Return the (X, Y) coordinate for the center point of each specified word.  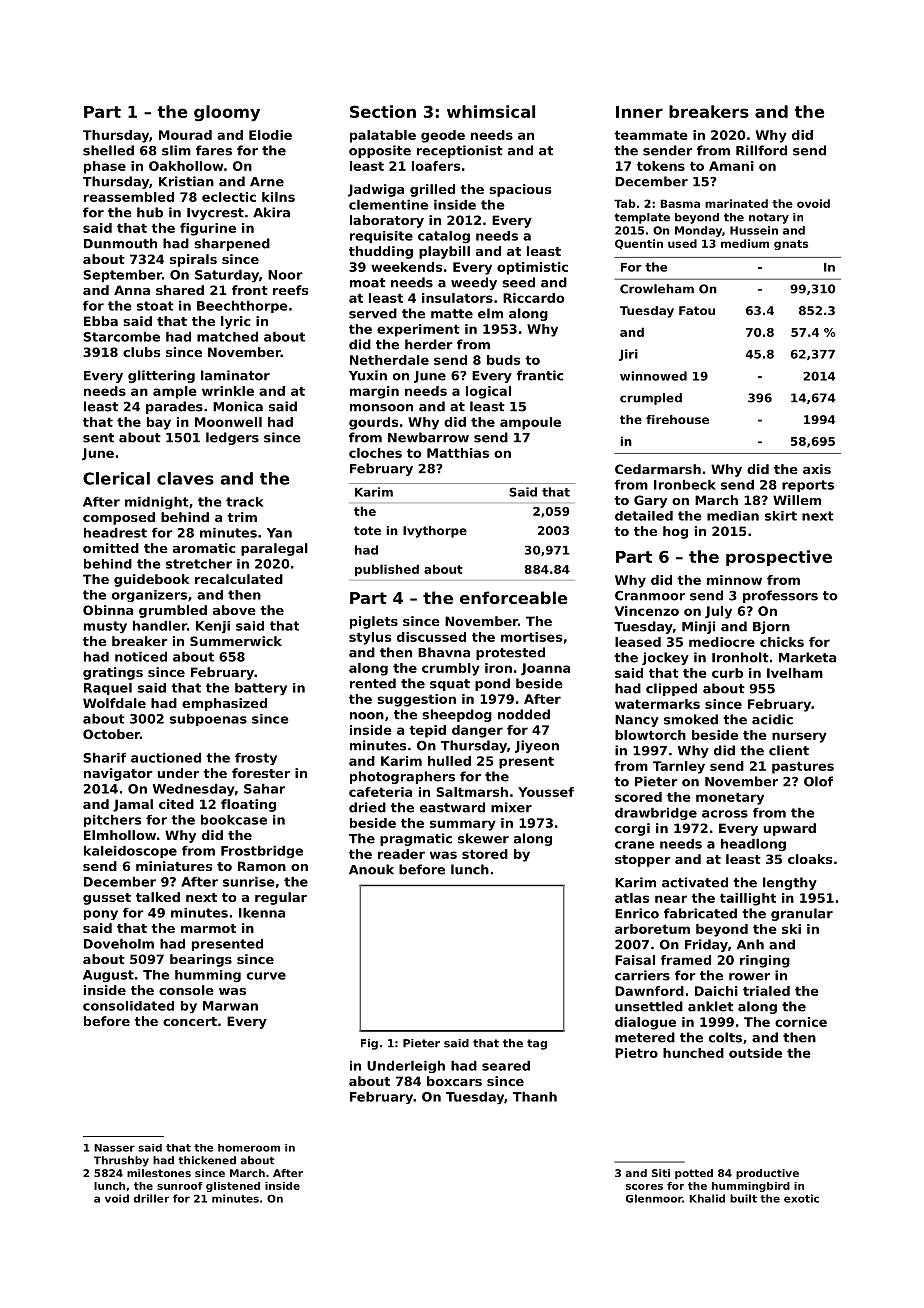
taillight (748, 899)
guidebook (152, 580)
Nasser (114, 1148)
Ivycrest (215, 214)
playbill (444, 252)
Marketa (807, 657)
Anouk (371, 869)
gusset (107, 899)
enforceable (513, 597)
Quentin (639, 244)
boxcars (454, 1081)
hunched (693, 1053)
